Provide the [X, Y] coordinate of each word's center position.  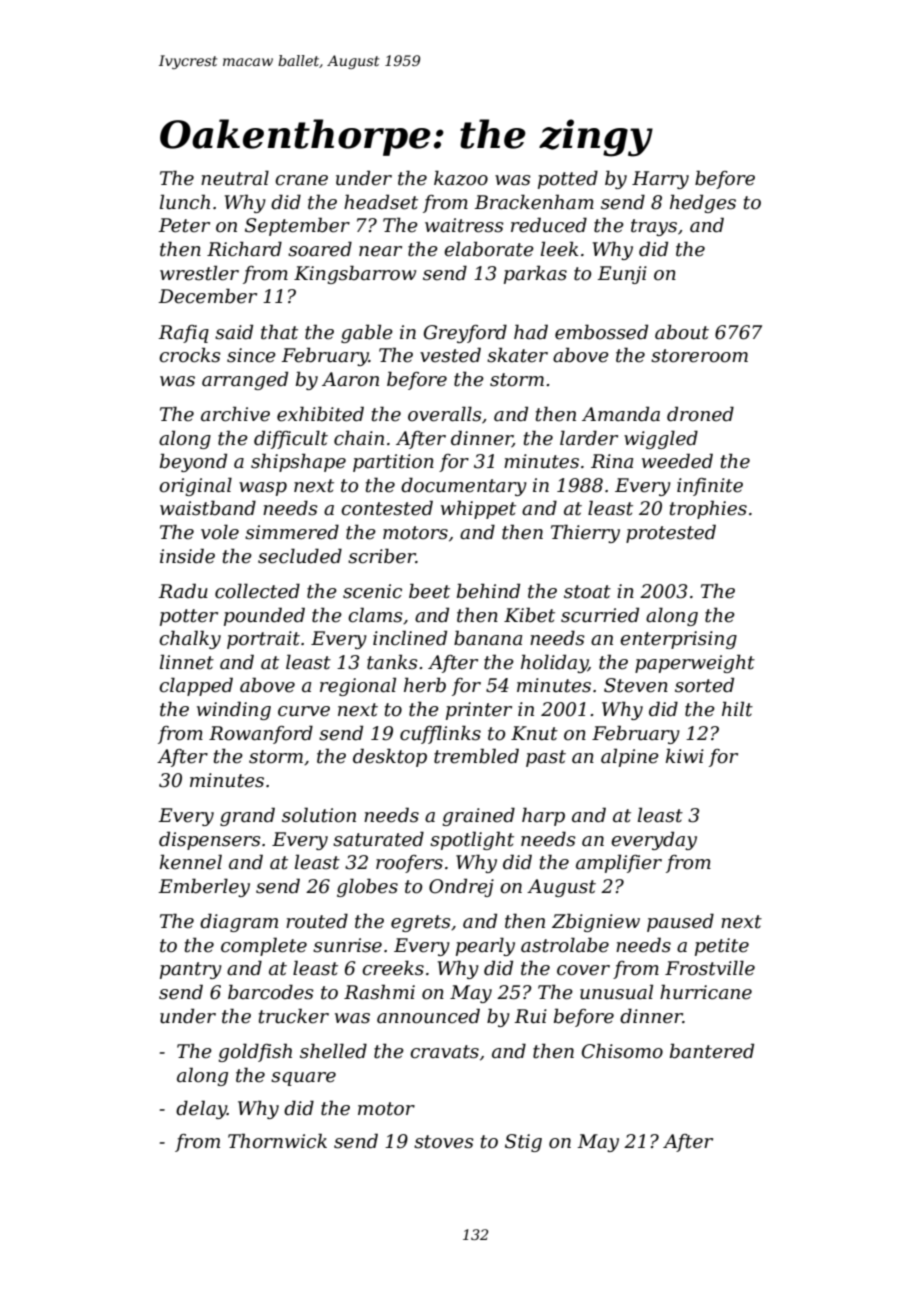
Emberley [204, 887]
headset [381, 202]
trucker [294, 1016]
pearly [485, 946]
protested [671, 533]
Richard [244, 249]
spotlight [472, 840]
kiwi [685, 755]
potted [568, 179]
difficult [291, 439]
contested [387, 508]
